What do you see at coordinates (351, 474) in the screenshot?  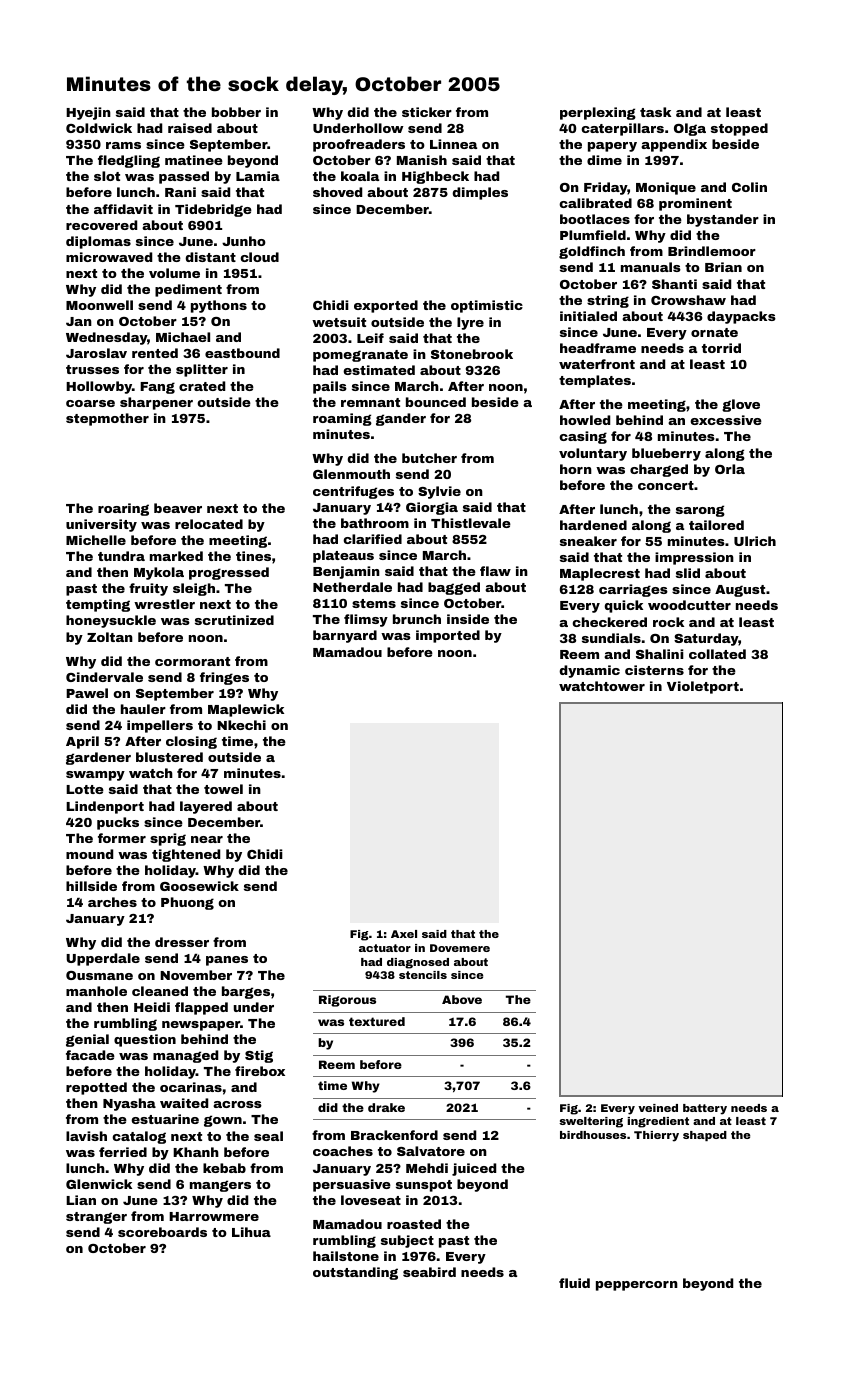 I see `Glenmouth` at bounding box center [351, 474].
